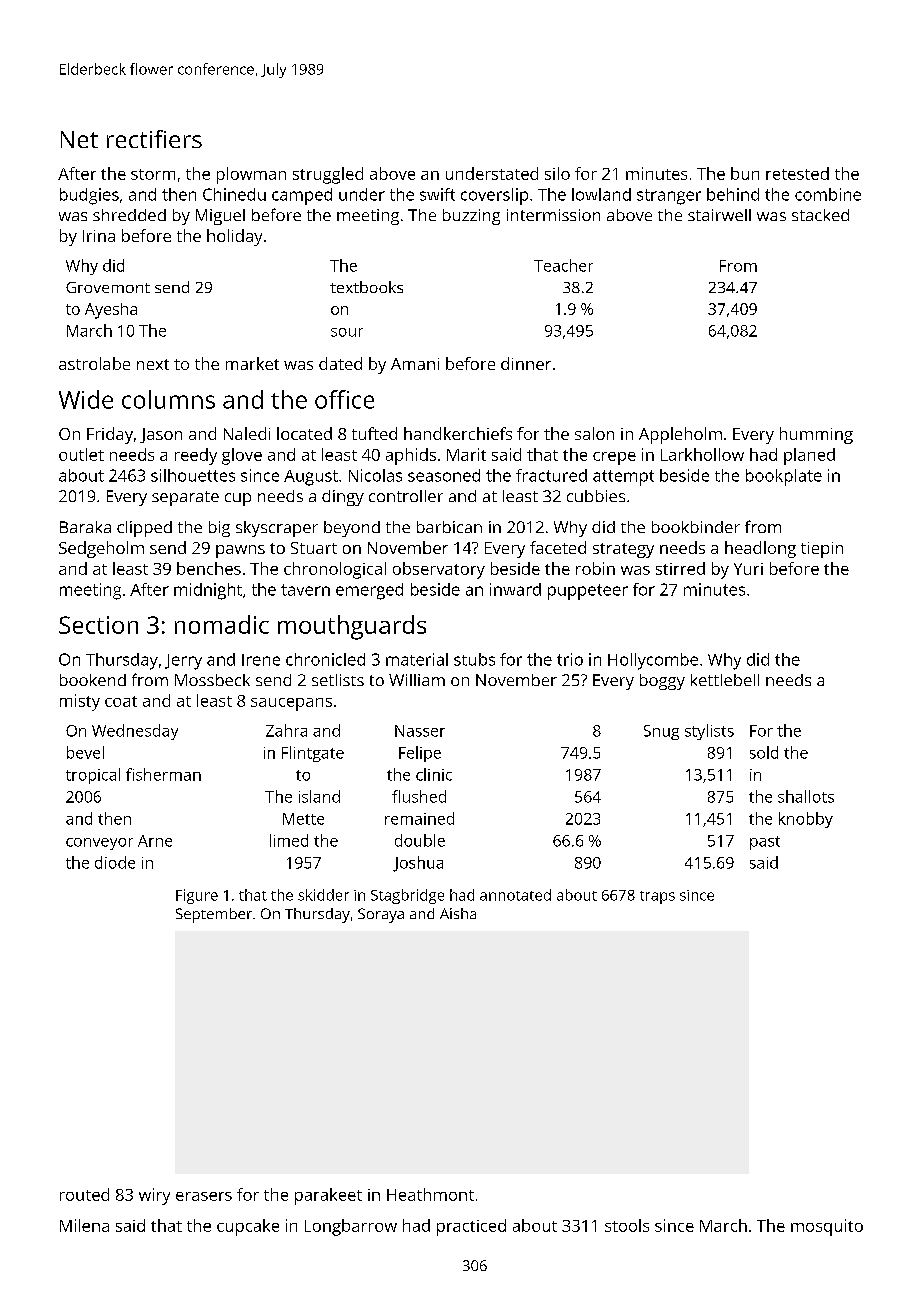 This page has height=1308, width=924. I want to click on rectifiers, so click(154, 139).
